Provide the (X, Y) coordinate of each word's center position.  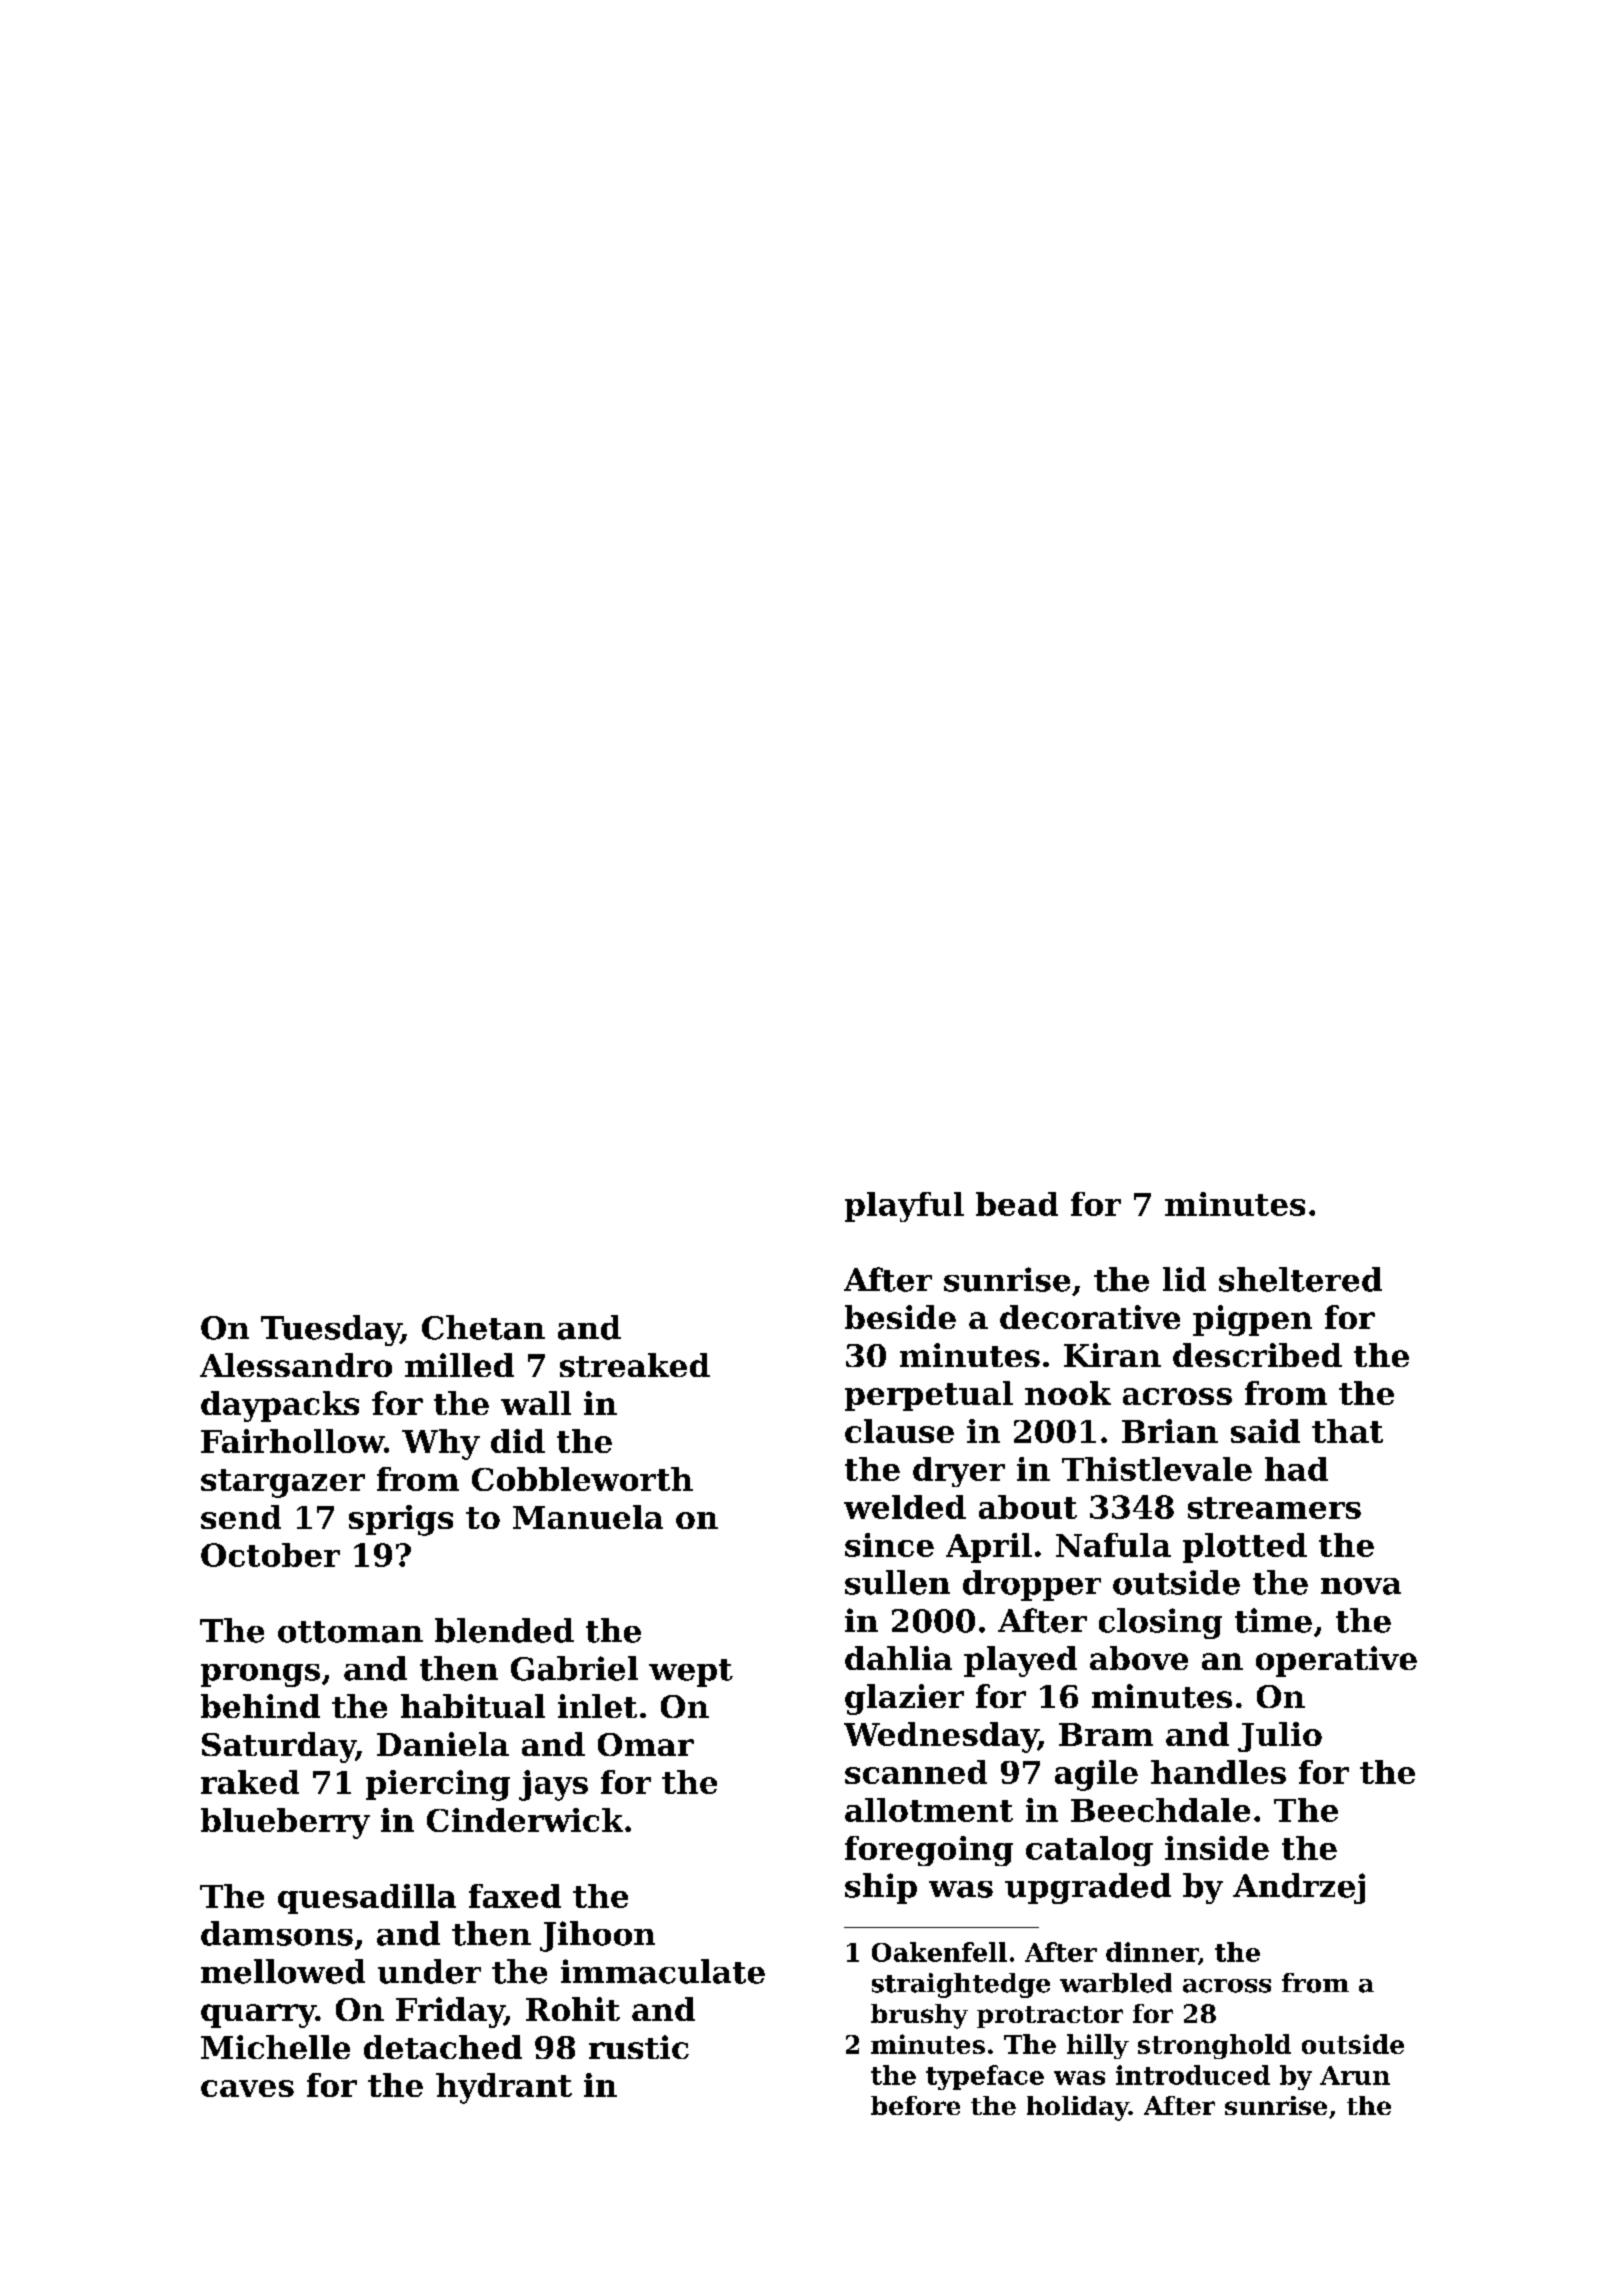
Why (441, 1444)
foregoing (929, 1851)
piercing (438, 1785)
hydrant (504, 2088)
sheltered (1300, 1279)
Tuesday (331, 1330)
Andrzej (1299, 1888)
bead (1017, 1204)
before (915, 2105)
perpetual (929, 1396)
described (1257, 1355)
